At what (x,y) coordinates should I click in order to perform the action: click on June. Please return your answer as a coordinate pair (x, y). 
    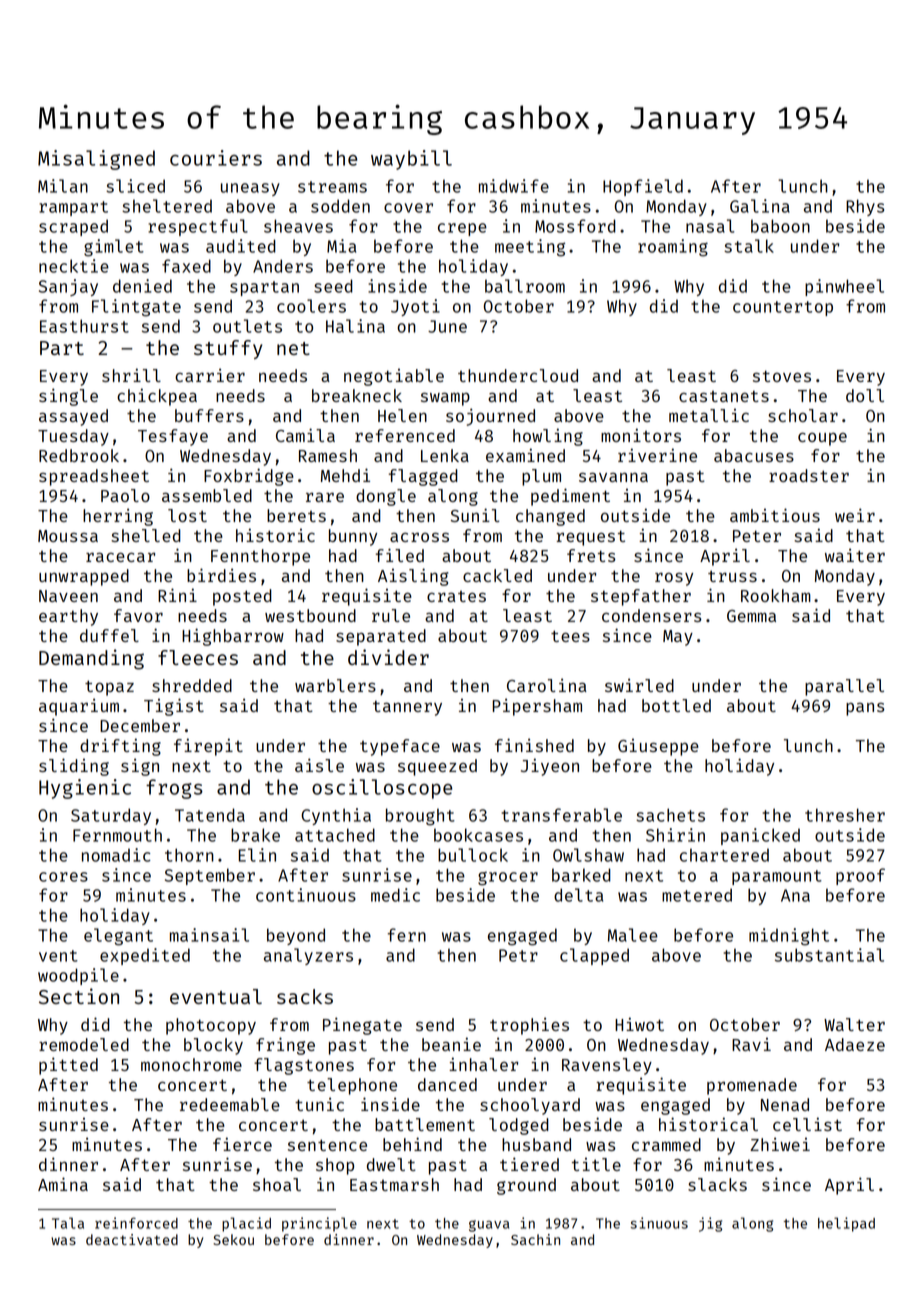
    Looking at the image, I should click on (447, 326).
